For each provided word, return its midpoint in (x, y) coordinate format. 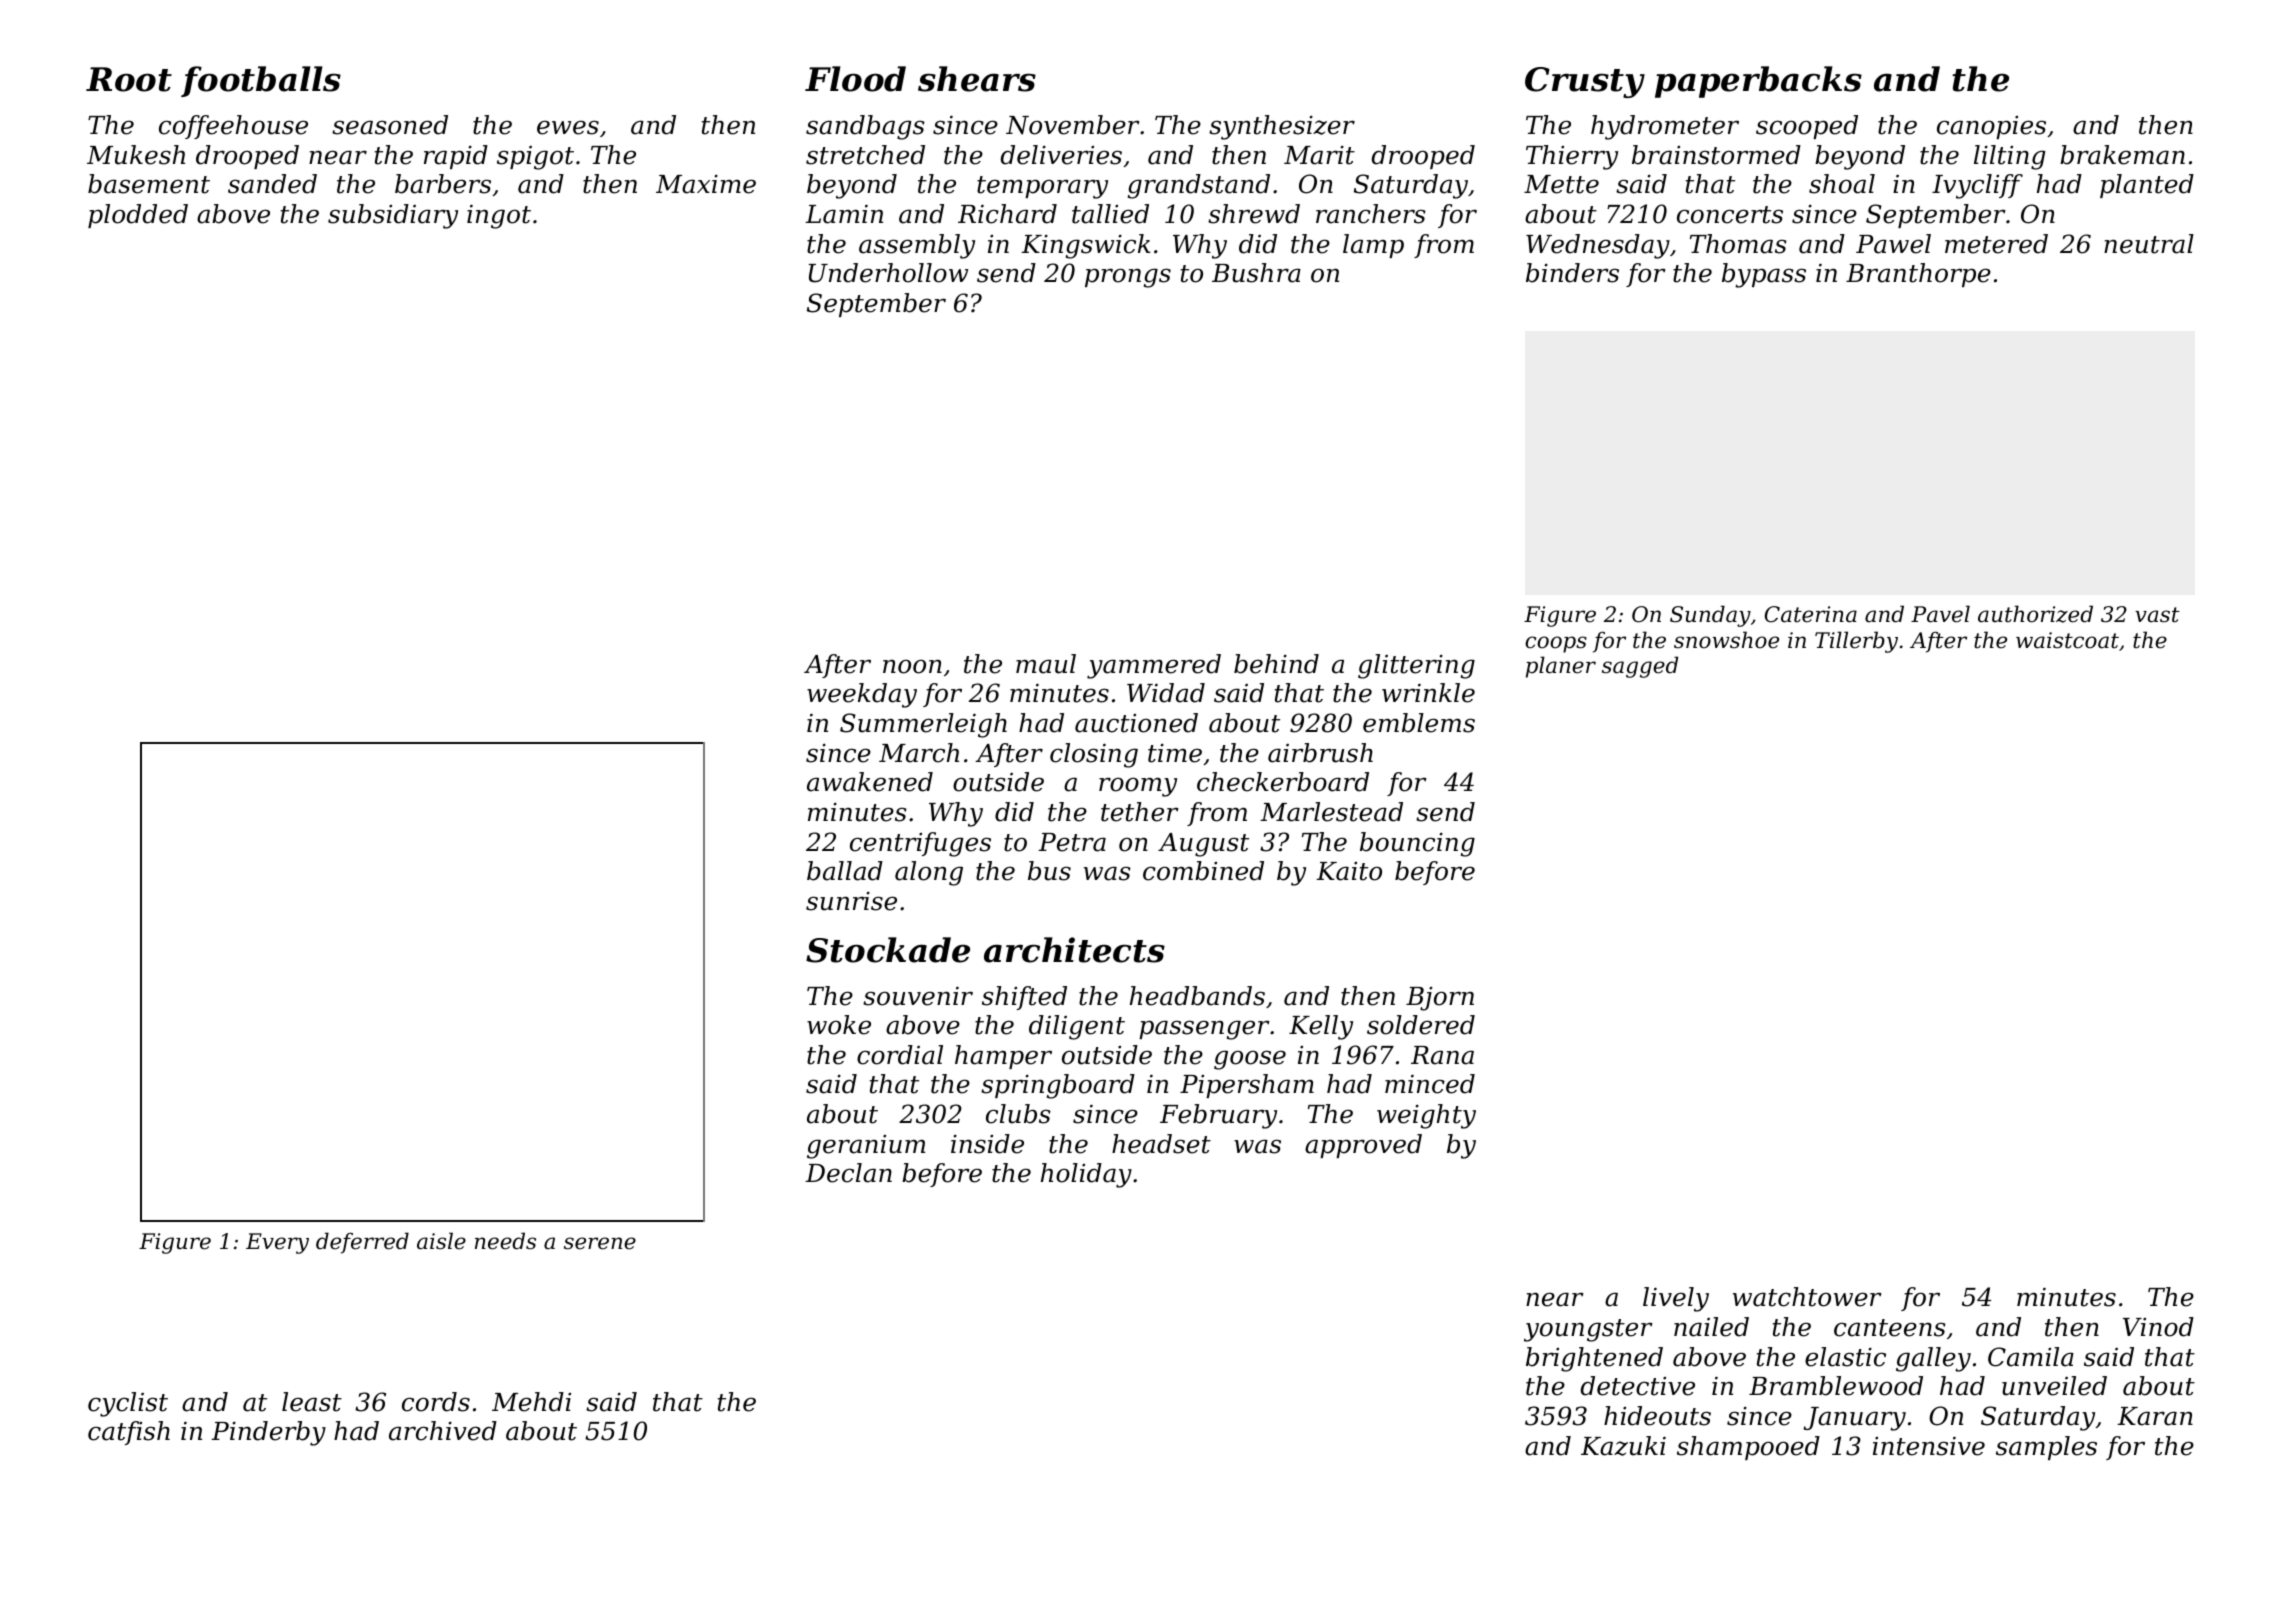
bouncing (1417, 844)
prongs (1128, 278)
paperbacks (1758, 82)
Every (277, 1243)
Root (129, 79)
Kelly (1321, 1027)
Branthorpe (1918, 275)
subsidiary (393, 216)
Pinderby (268, 1433)
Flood (855, 79)
